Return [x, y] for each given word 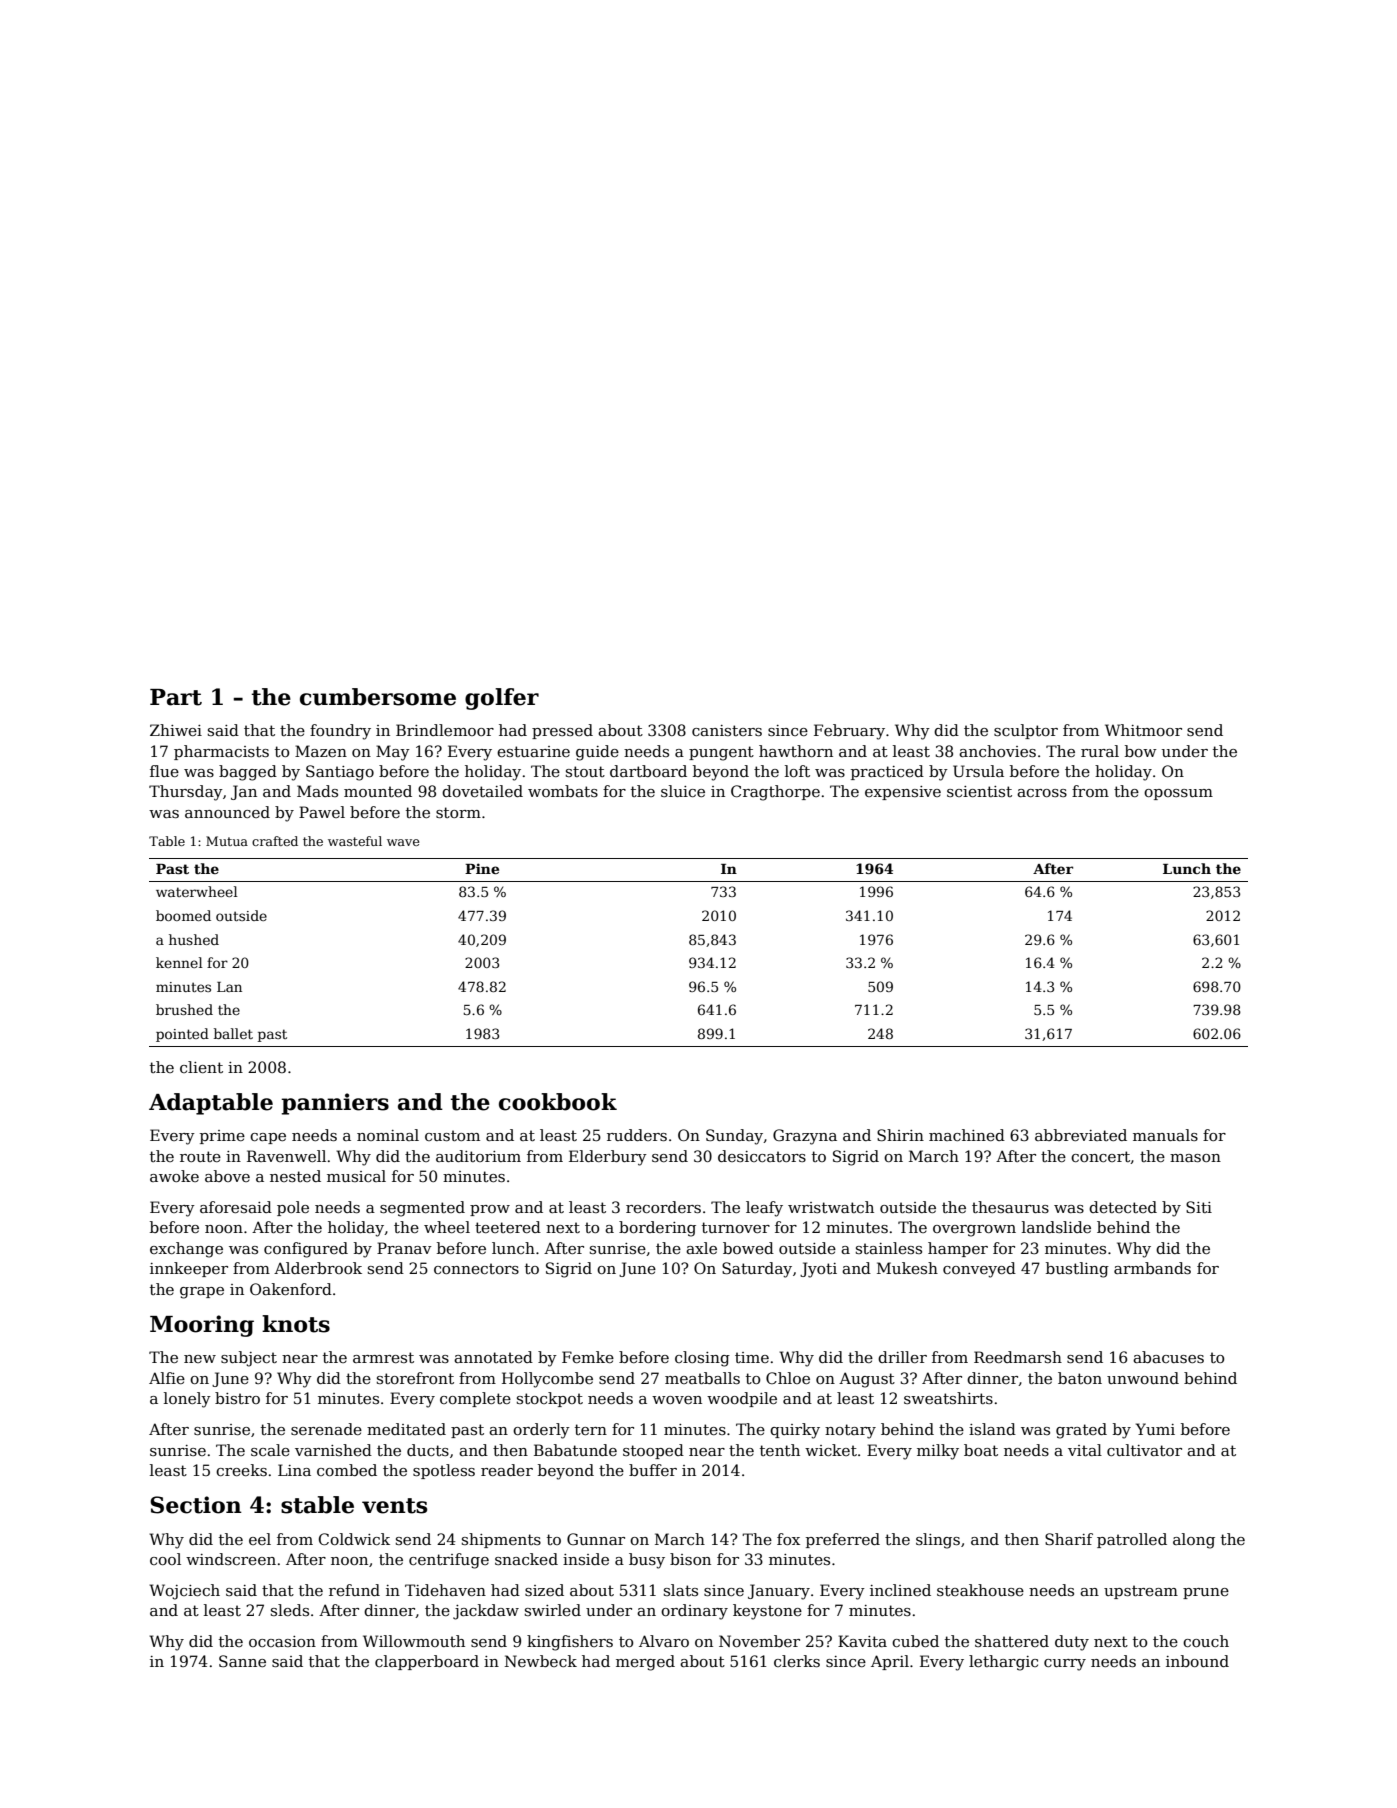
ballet [233, 1033]
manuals [1165, 1135]
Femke [588, 1357]
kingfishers [570, 1643]
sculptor [1026, 731]
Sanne [242, 1661]
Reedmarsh [1018, 1357]
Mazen [321, 751]
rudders [637, 1135]
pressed [562, 731]
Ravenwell [286, 1156]
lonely [187, 1400]
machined [967, 1135]
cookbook [558, 1102]
